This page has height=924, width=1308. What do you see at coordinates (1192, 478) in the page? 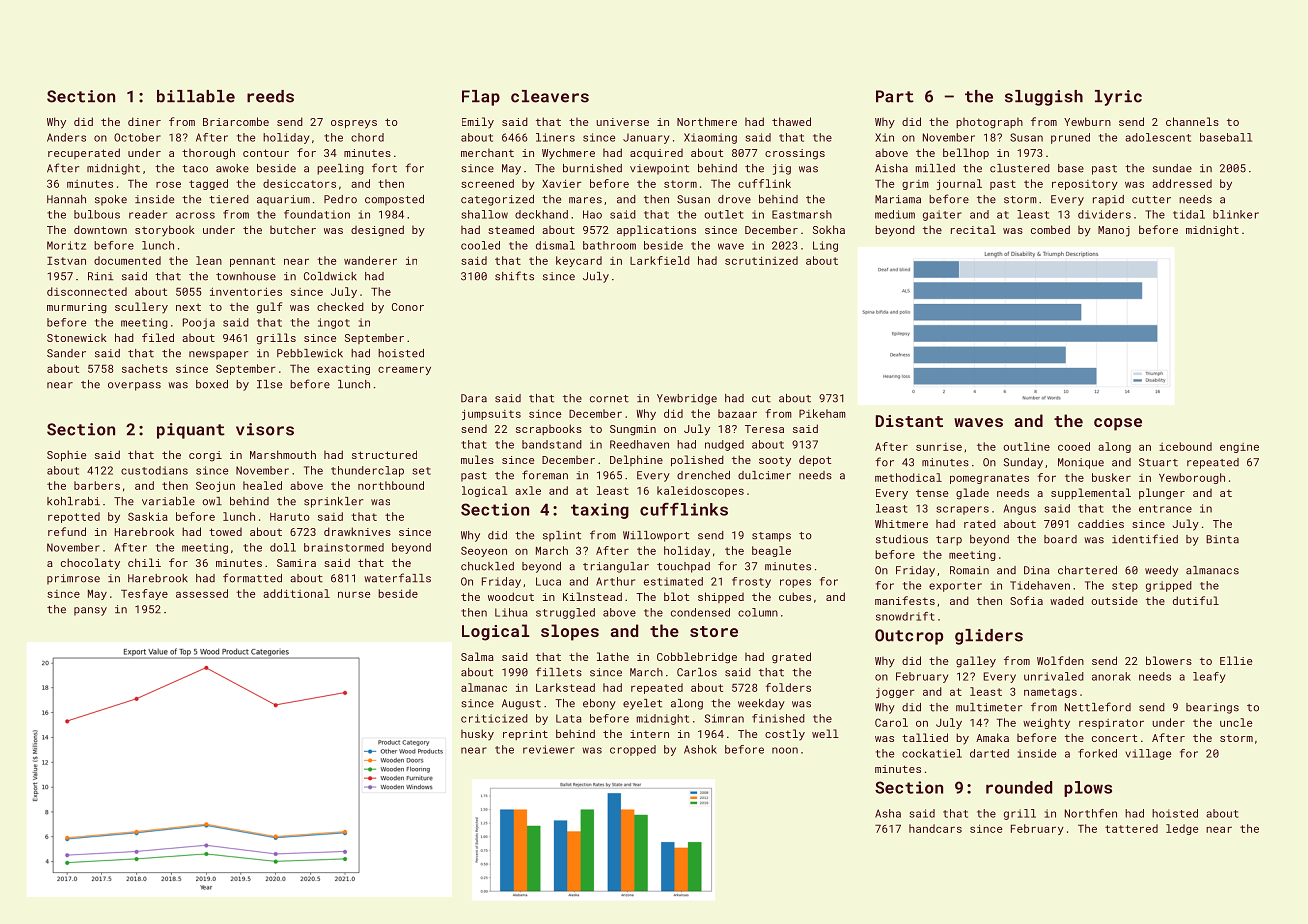
I see `Yewborough` at bounding box center [1192, 478].
